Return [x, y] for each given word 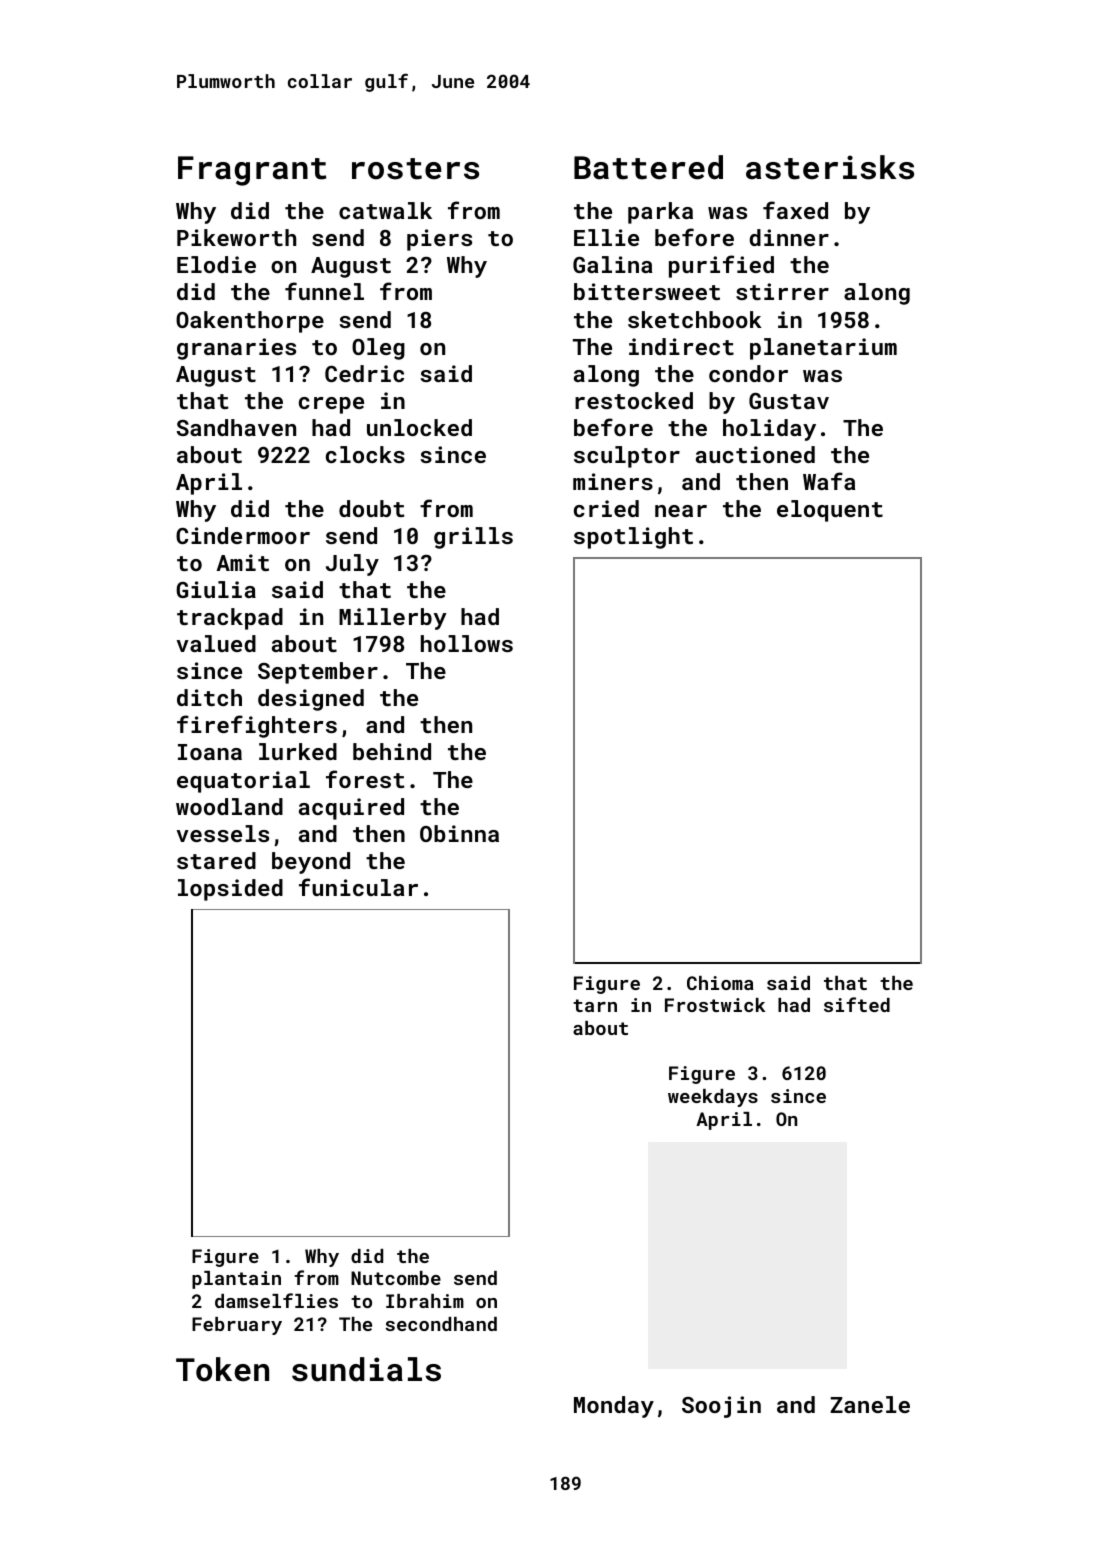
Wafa [829, 481]
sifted [857, 1004]
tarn [595, 1005]
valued [216, 643]
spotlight [633, 538]
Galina [612, 264]
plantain [236, 1280]
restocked [634, 400]
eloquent [830, 511]
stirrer [782, 291]
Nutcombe [396, 1278]
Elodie [216, 264]
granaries [236, 349]
